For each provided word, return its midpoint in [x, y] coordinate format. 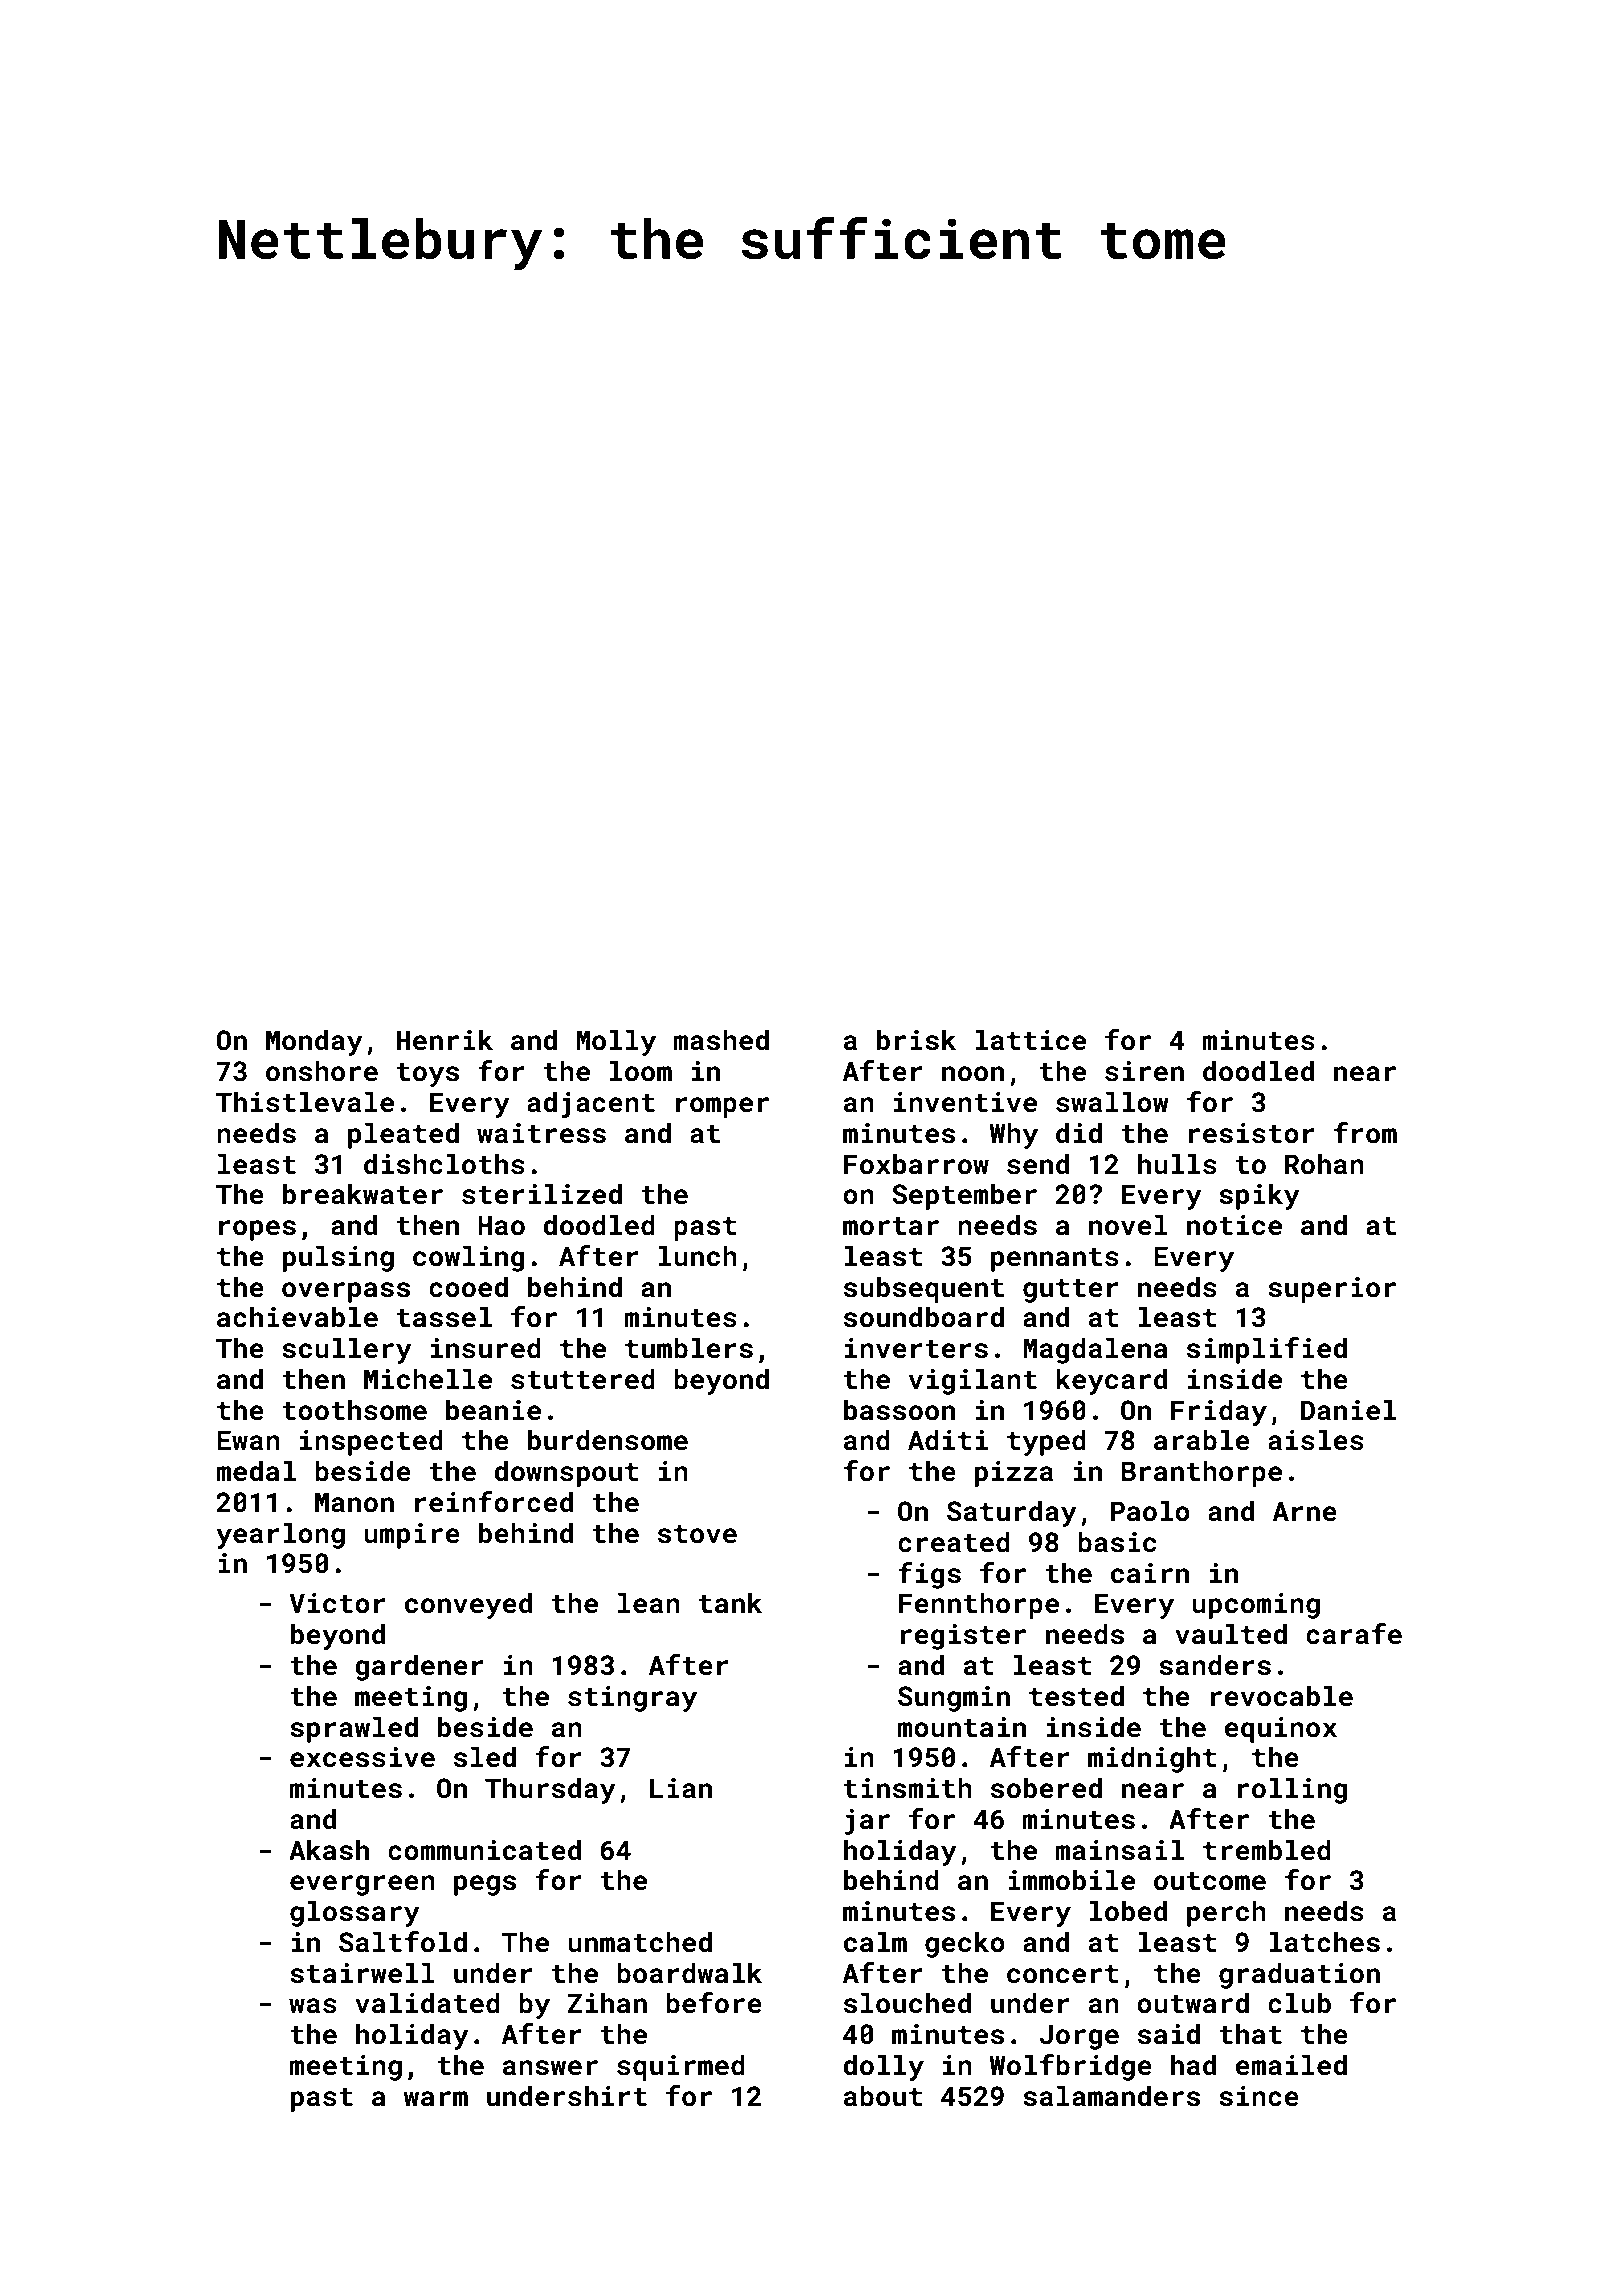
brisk [916, 1040]
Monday [314, 1042]
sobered [1046, 1788]
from [1365, 1133]
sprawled [354, 1729]
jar [867, 1822]
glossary [355, 1913]
